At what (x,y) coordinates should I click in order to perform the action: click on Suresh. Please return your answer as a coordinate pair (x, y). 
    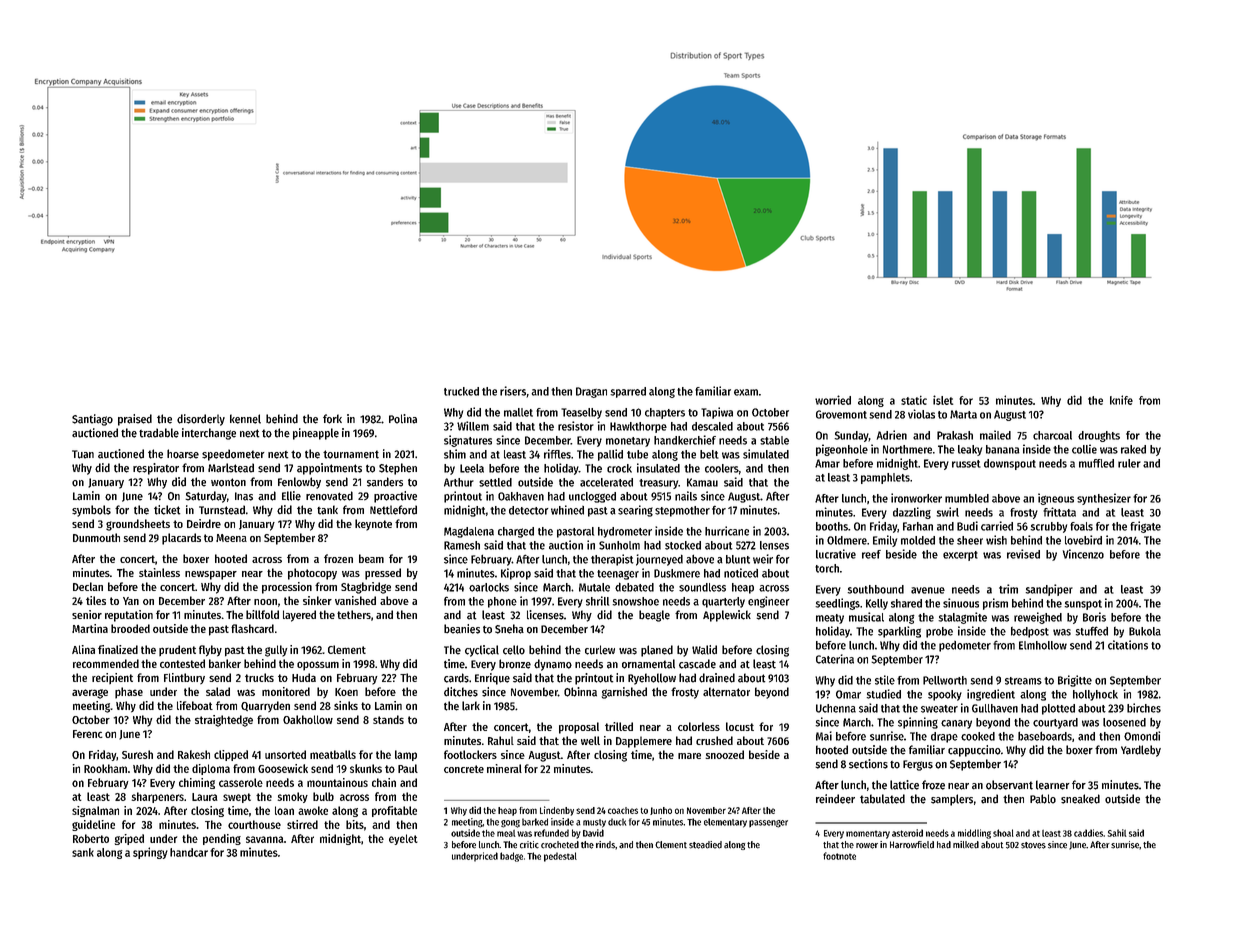
    Looking at the image, I should click on (137, 754).
